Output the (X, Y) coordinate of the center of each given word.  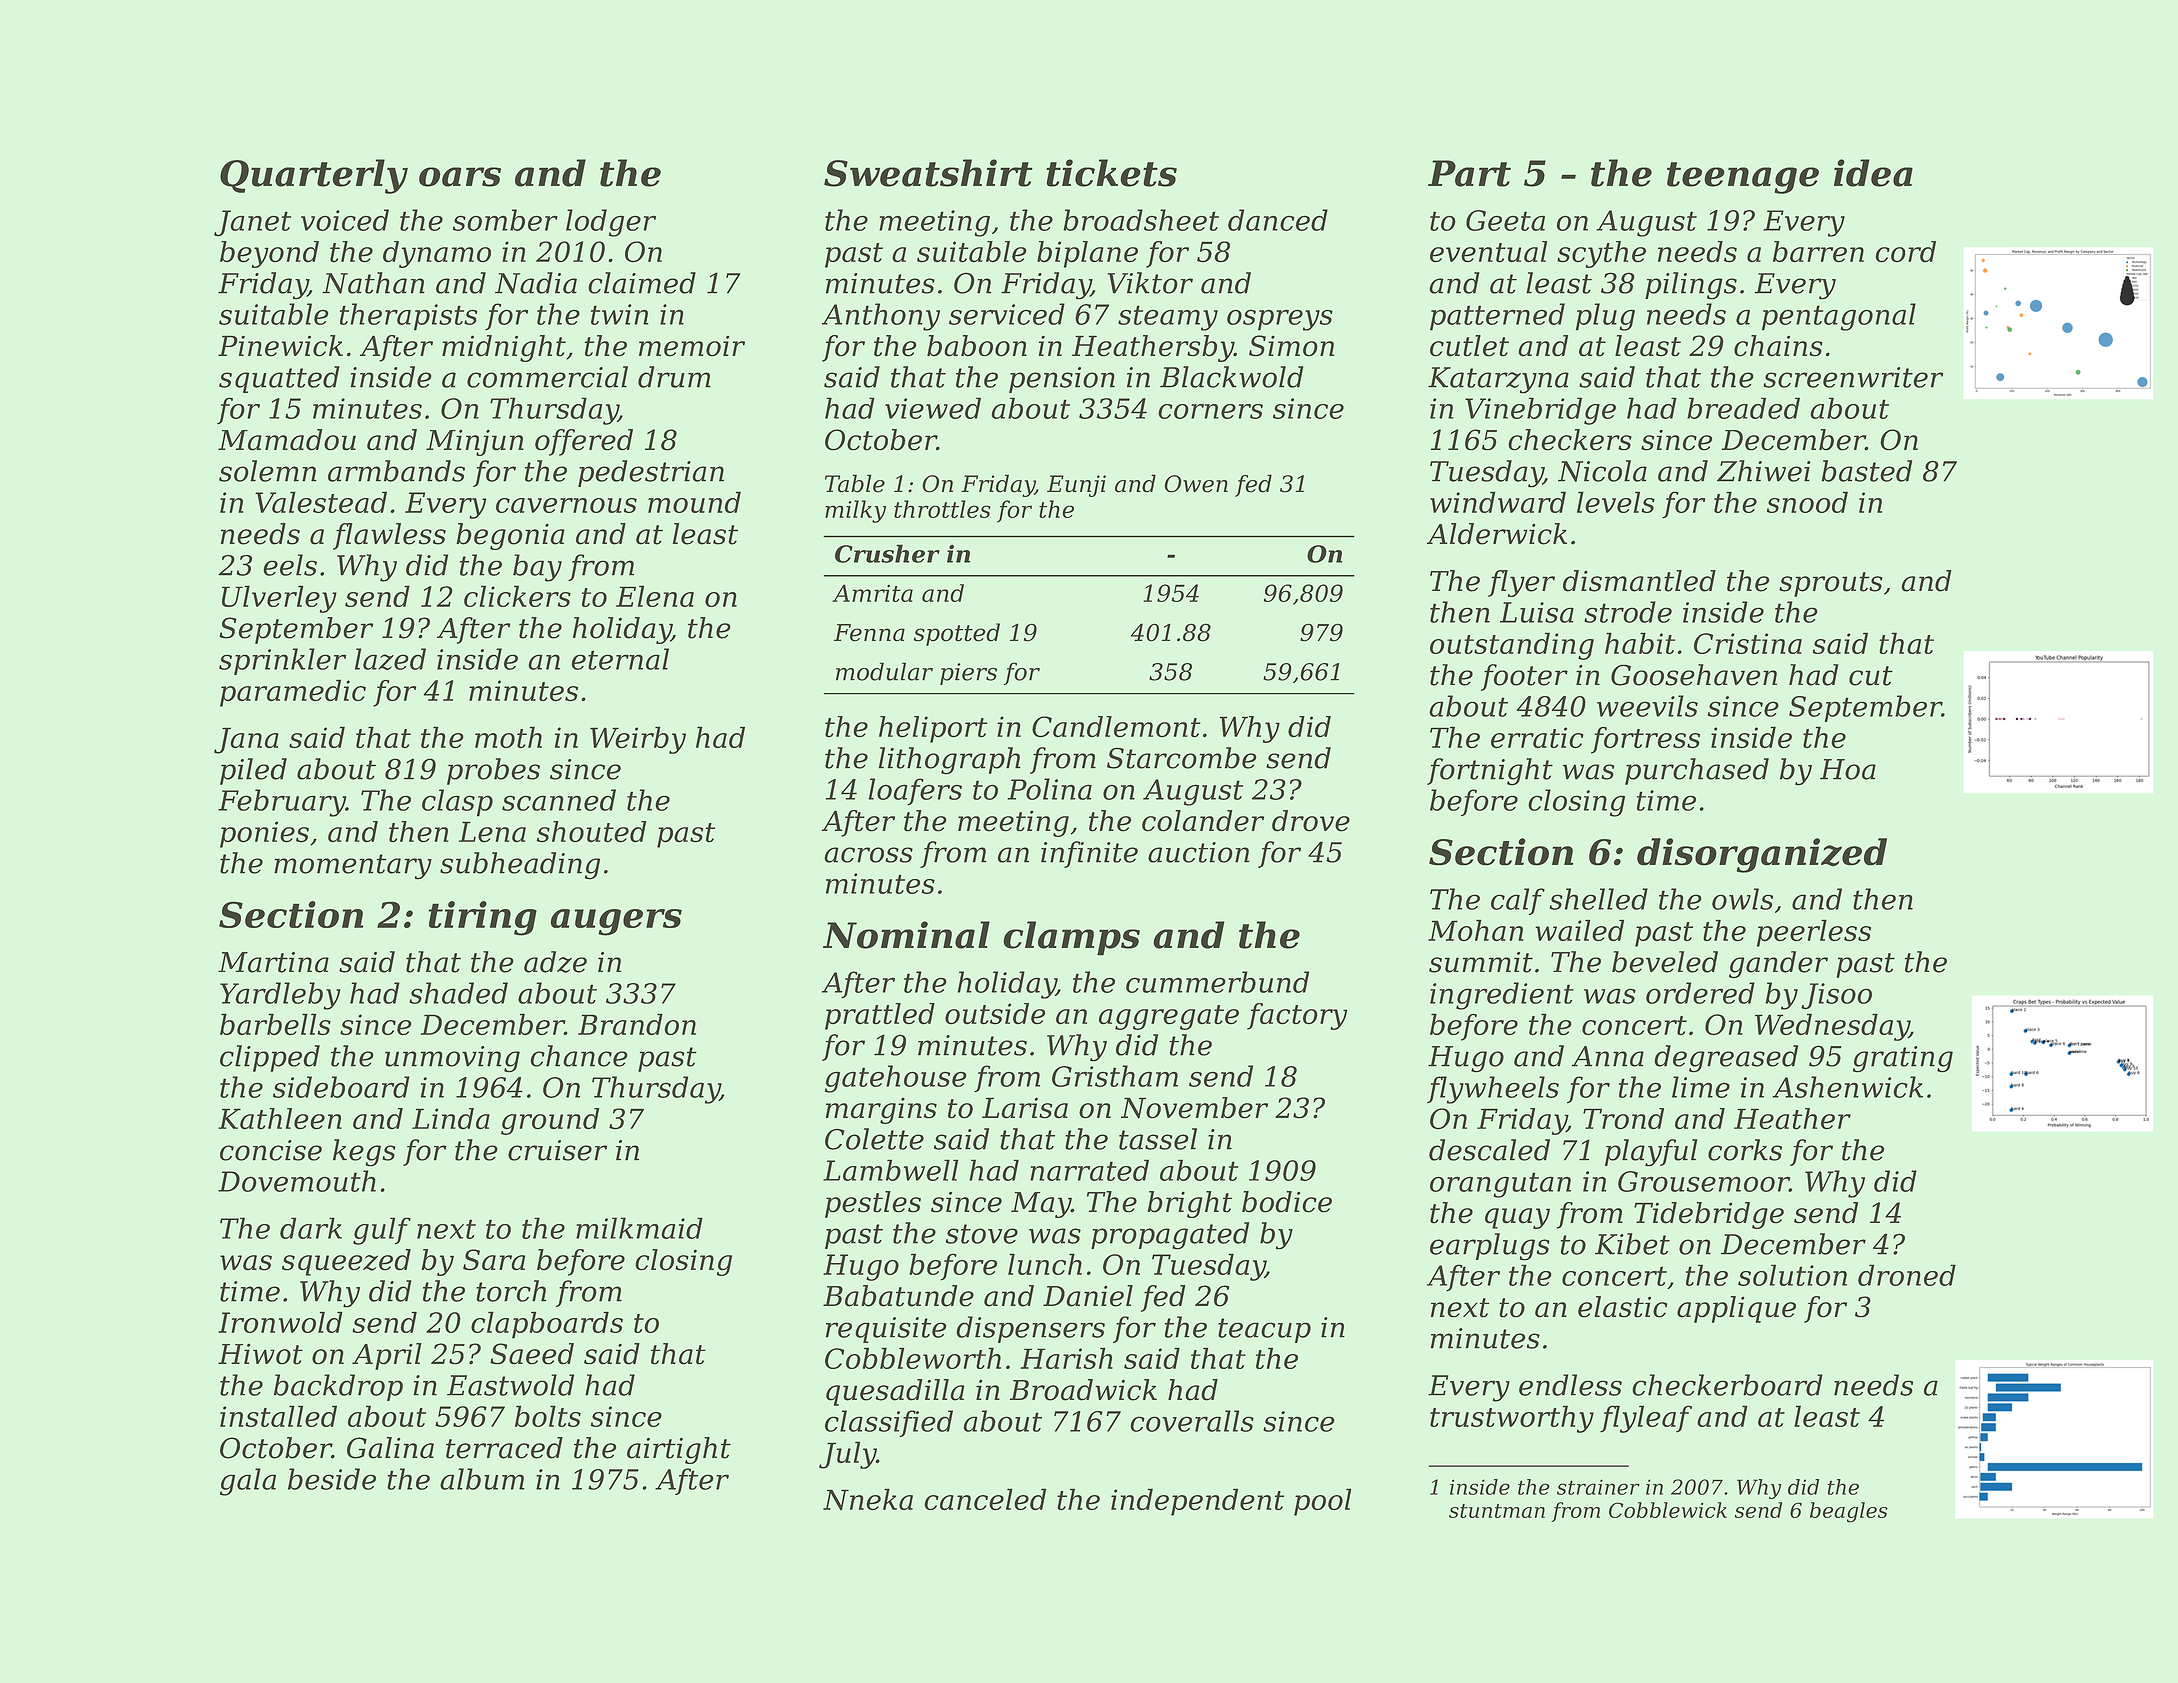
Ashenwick (1847, 1087)
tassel (1158, 1139)
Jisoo (1836, 996)
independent (1197, 1502)
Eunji (1076, 486)
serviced (1007, 314)
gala (248, 1482)
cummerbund (1217, 982)
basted (1866, 471)
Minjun (475, 442)
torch (511, 1291)
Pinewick (280, 346)
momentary (353, 867)
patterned (1497, 317)
